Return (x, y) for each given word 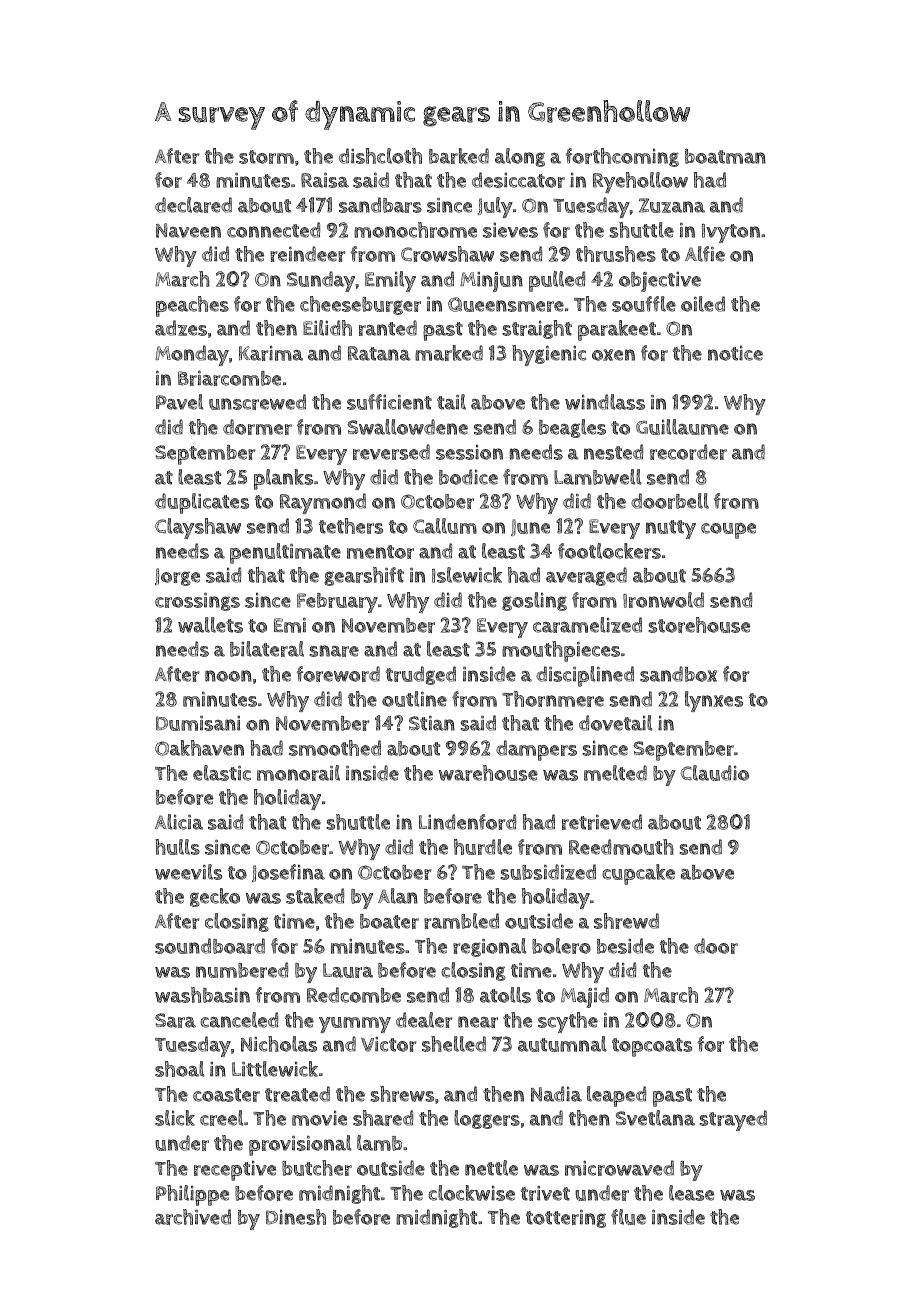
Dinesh (296, 1217)
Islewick (467, 575)
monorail (298, 773)
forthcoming (622, 157)
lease (691, 1193)
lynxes (714, 701)
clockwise (471, 1193)
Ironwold (663, 600)
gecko (215, 897)
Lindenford (467, 822)
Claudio (715, 773)
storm (266, 157)
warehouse (488, 773)
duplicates (202, 503)
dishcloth (380, 156)
